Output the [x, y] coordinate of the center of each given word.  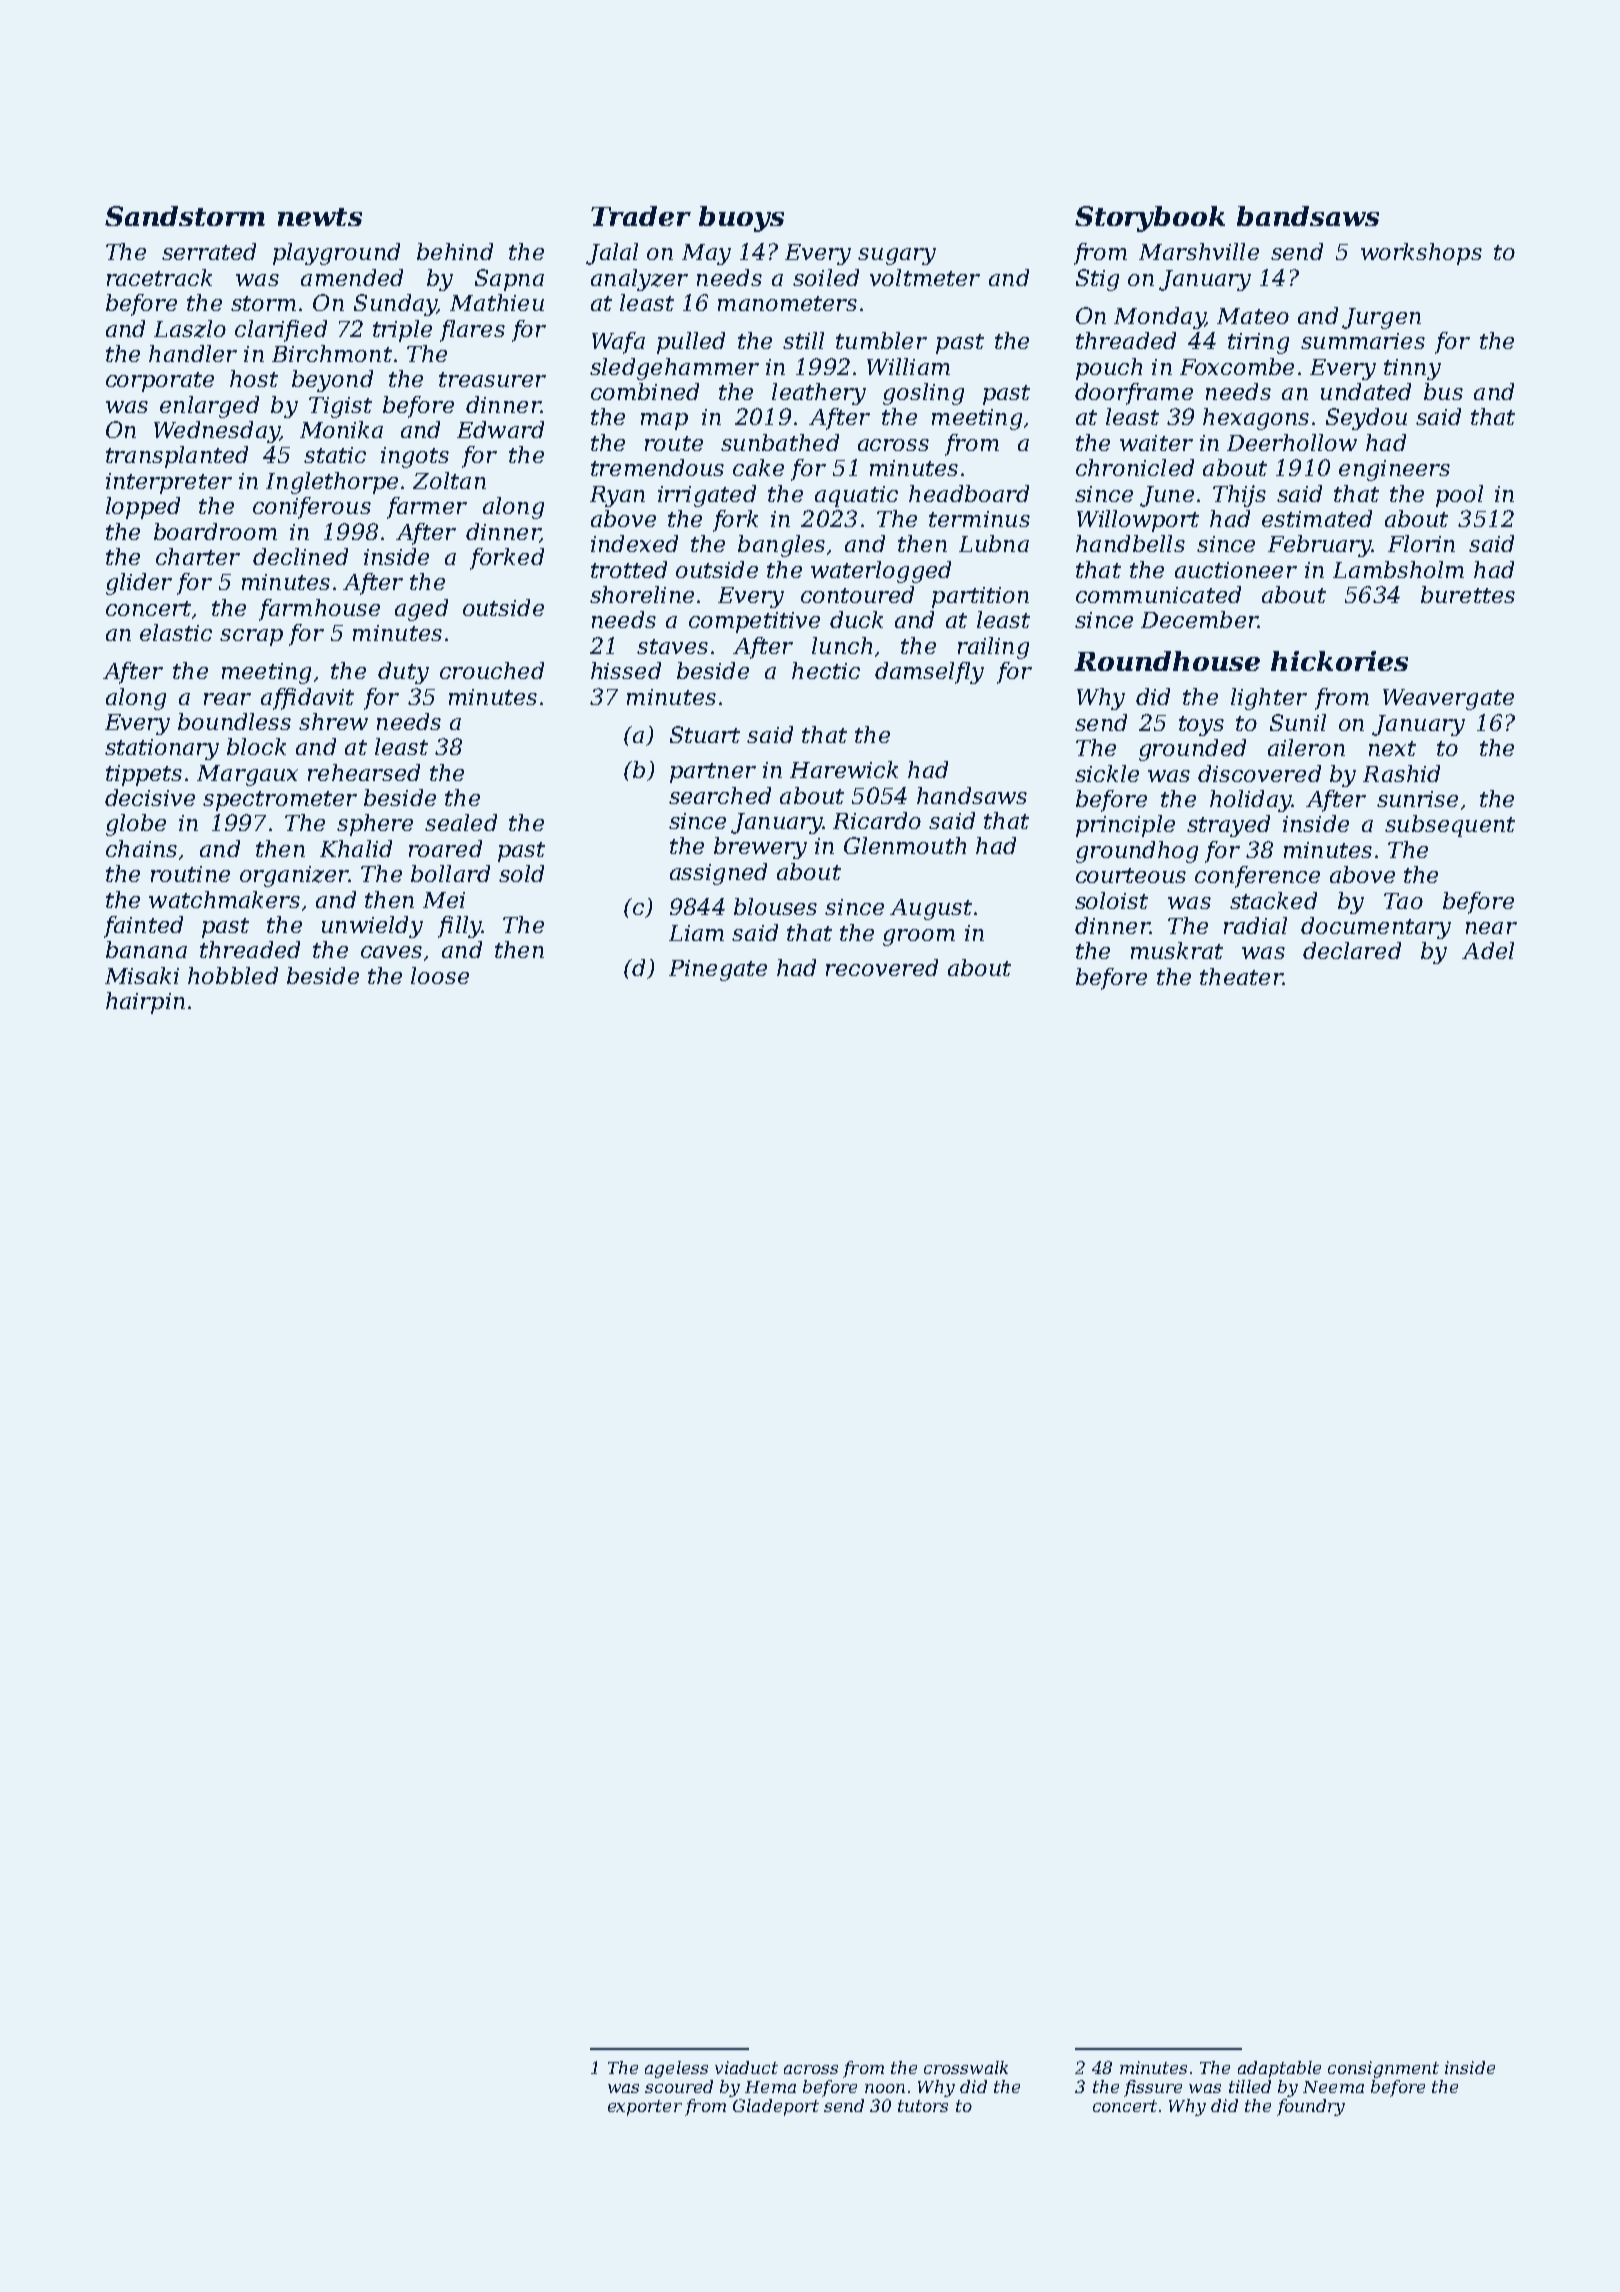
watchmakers [224, 899]
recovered [882, 967]
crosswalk [966, 2067]
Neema [1333, 2087]
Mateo [1253, 316]
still [803, 340]
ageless [676, 2069]
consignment [1383, 2069]
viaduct [746, 2067]
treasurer [492, 379]
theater [1241, 976]
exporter [645, 2108]
